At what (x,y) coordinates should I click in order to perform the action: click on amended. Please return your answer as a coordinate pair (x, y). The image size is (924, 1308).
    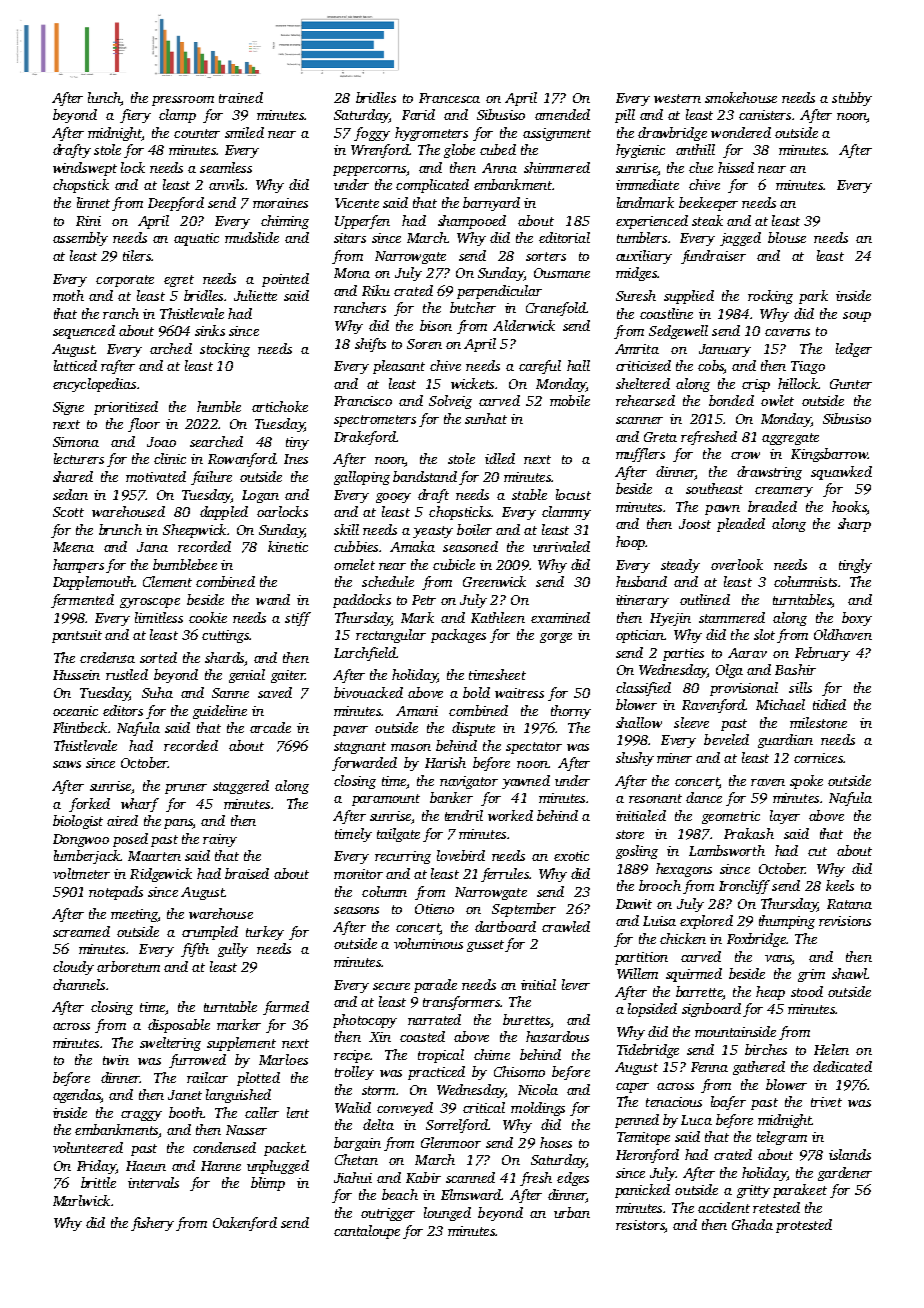
    Looking at the image, I should click on (562, 114).
